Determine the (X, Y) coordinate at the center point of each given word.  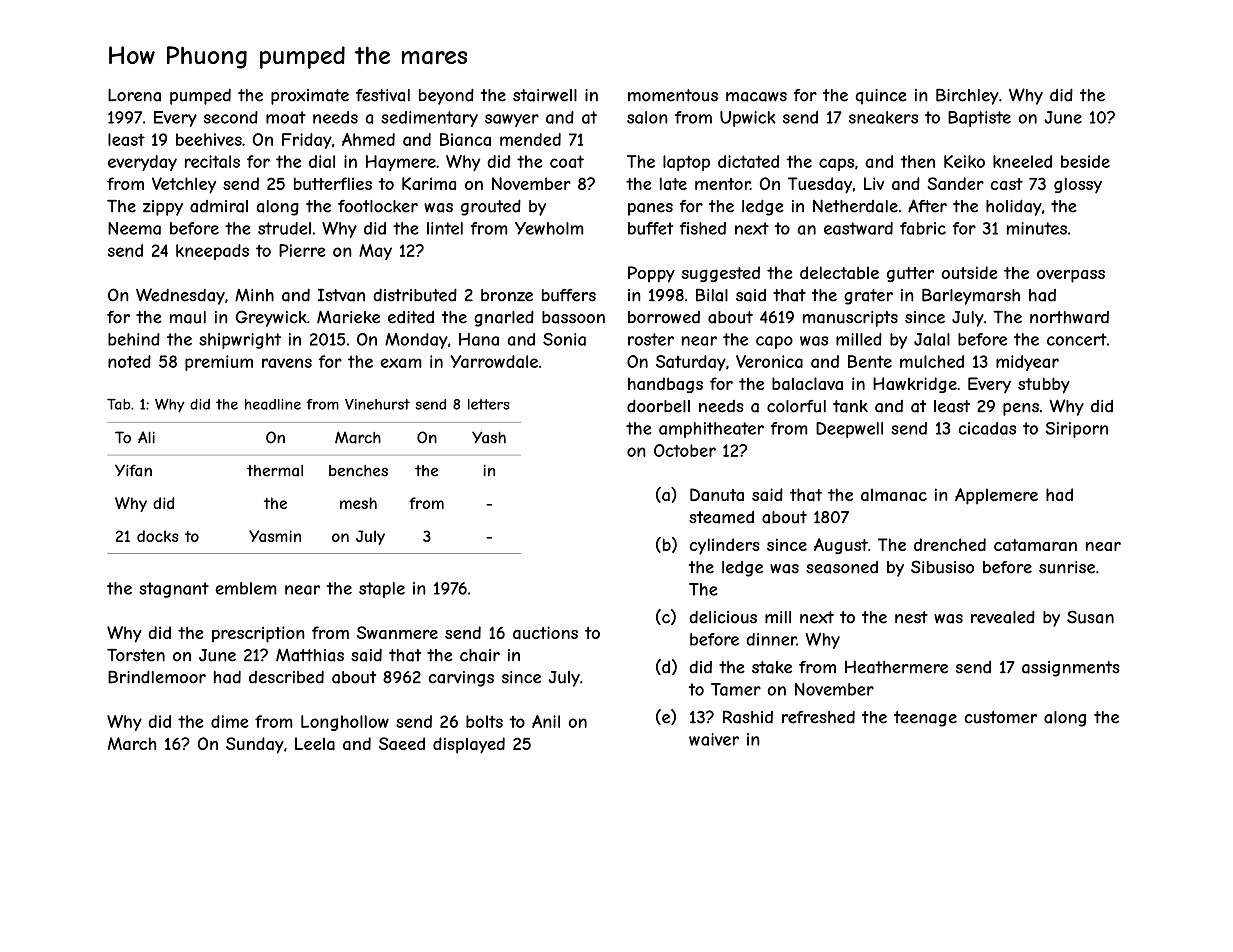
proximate (310, 97)
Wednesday (180, 296)
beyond (446, 96)
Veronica (769, 361)
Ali (146, 437)
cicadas (987, 428)
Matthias (310, 655)
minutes (1037, 228)
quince (881, 97)
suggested (721, 274)
